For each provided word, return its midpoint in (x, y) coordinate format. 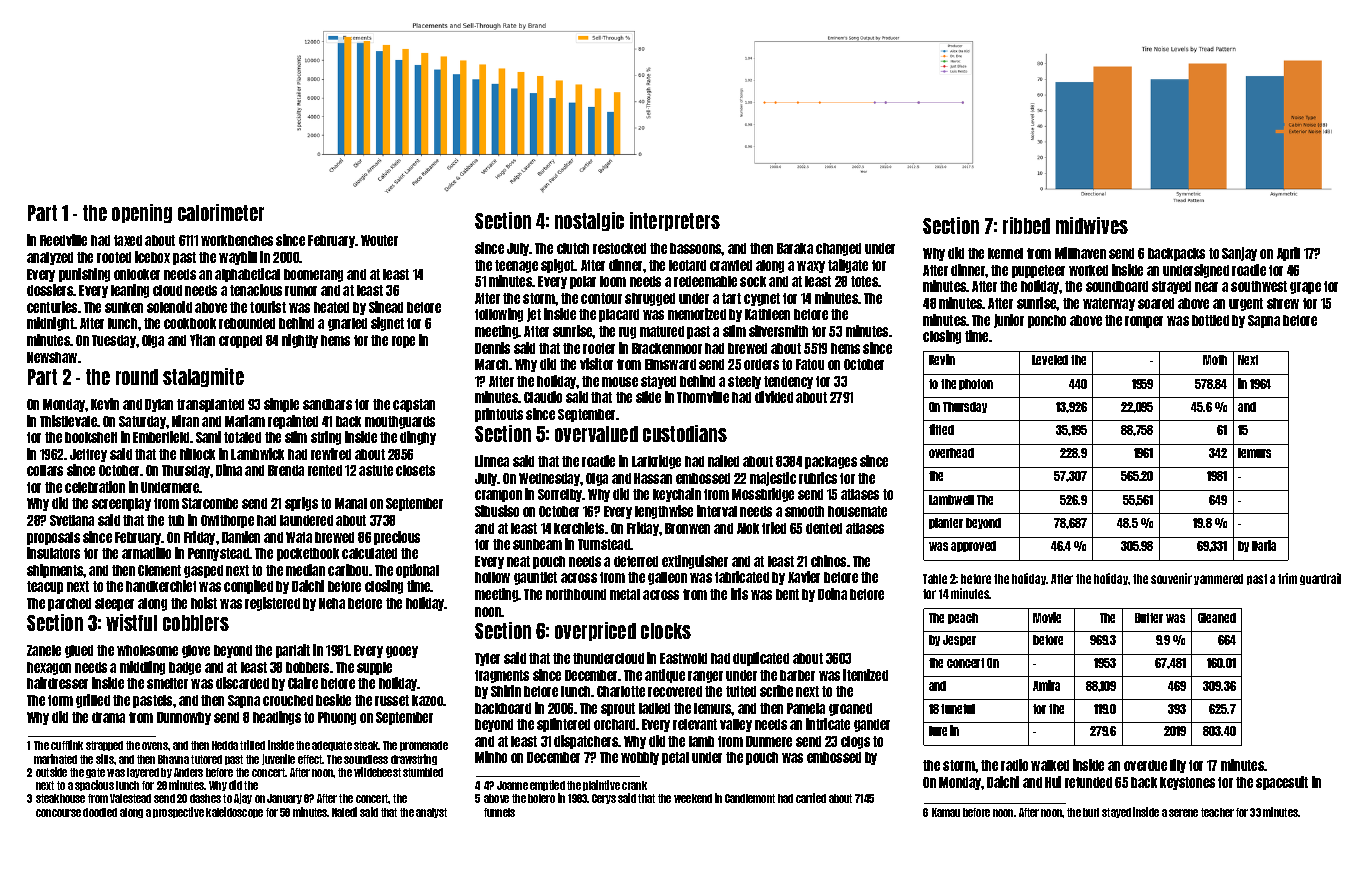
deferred (636, 561)
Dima (229, 470)
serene (1183, 813)
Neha (332, 603)
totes (864, 281)
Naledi (344, 812)
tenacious (256, 290)
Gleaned (1217, 618)
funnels (499, 812)
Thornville (703, 397)
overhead (951, 453)
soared (1156, 303)
